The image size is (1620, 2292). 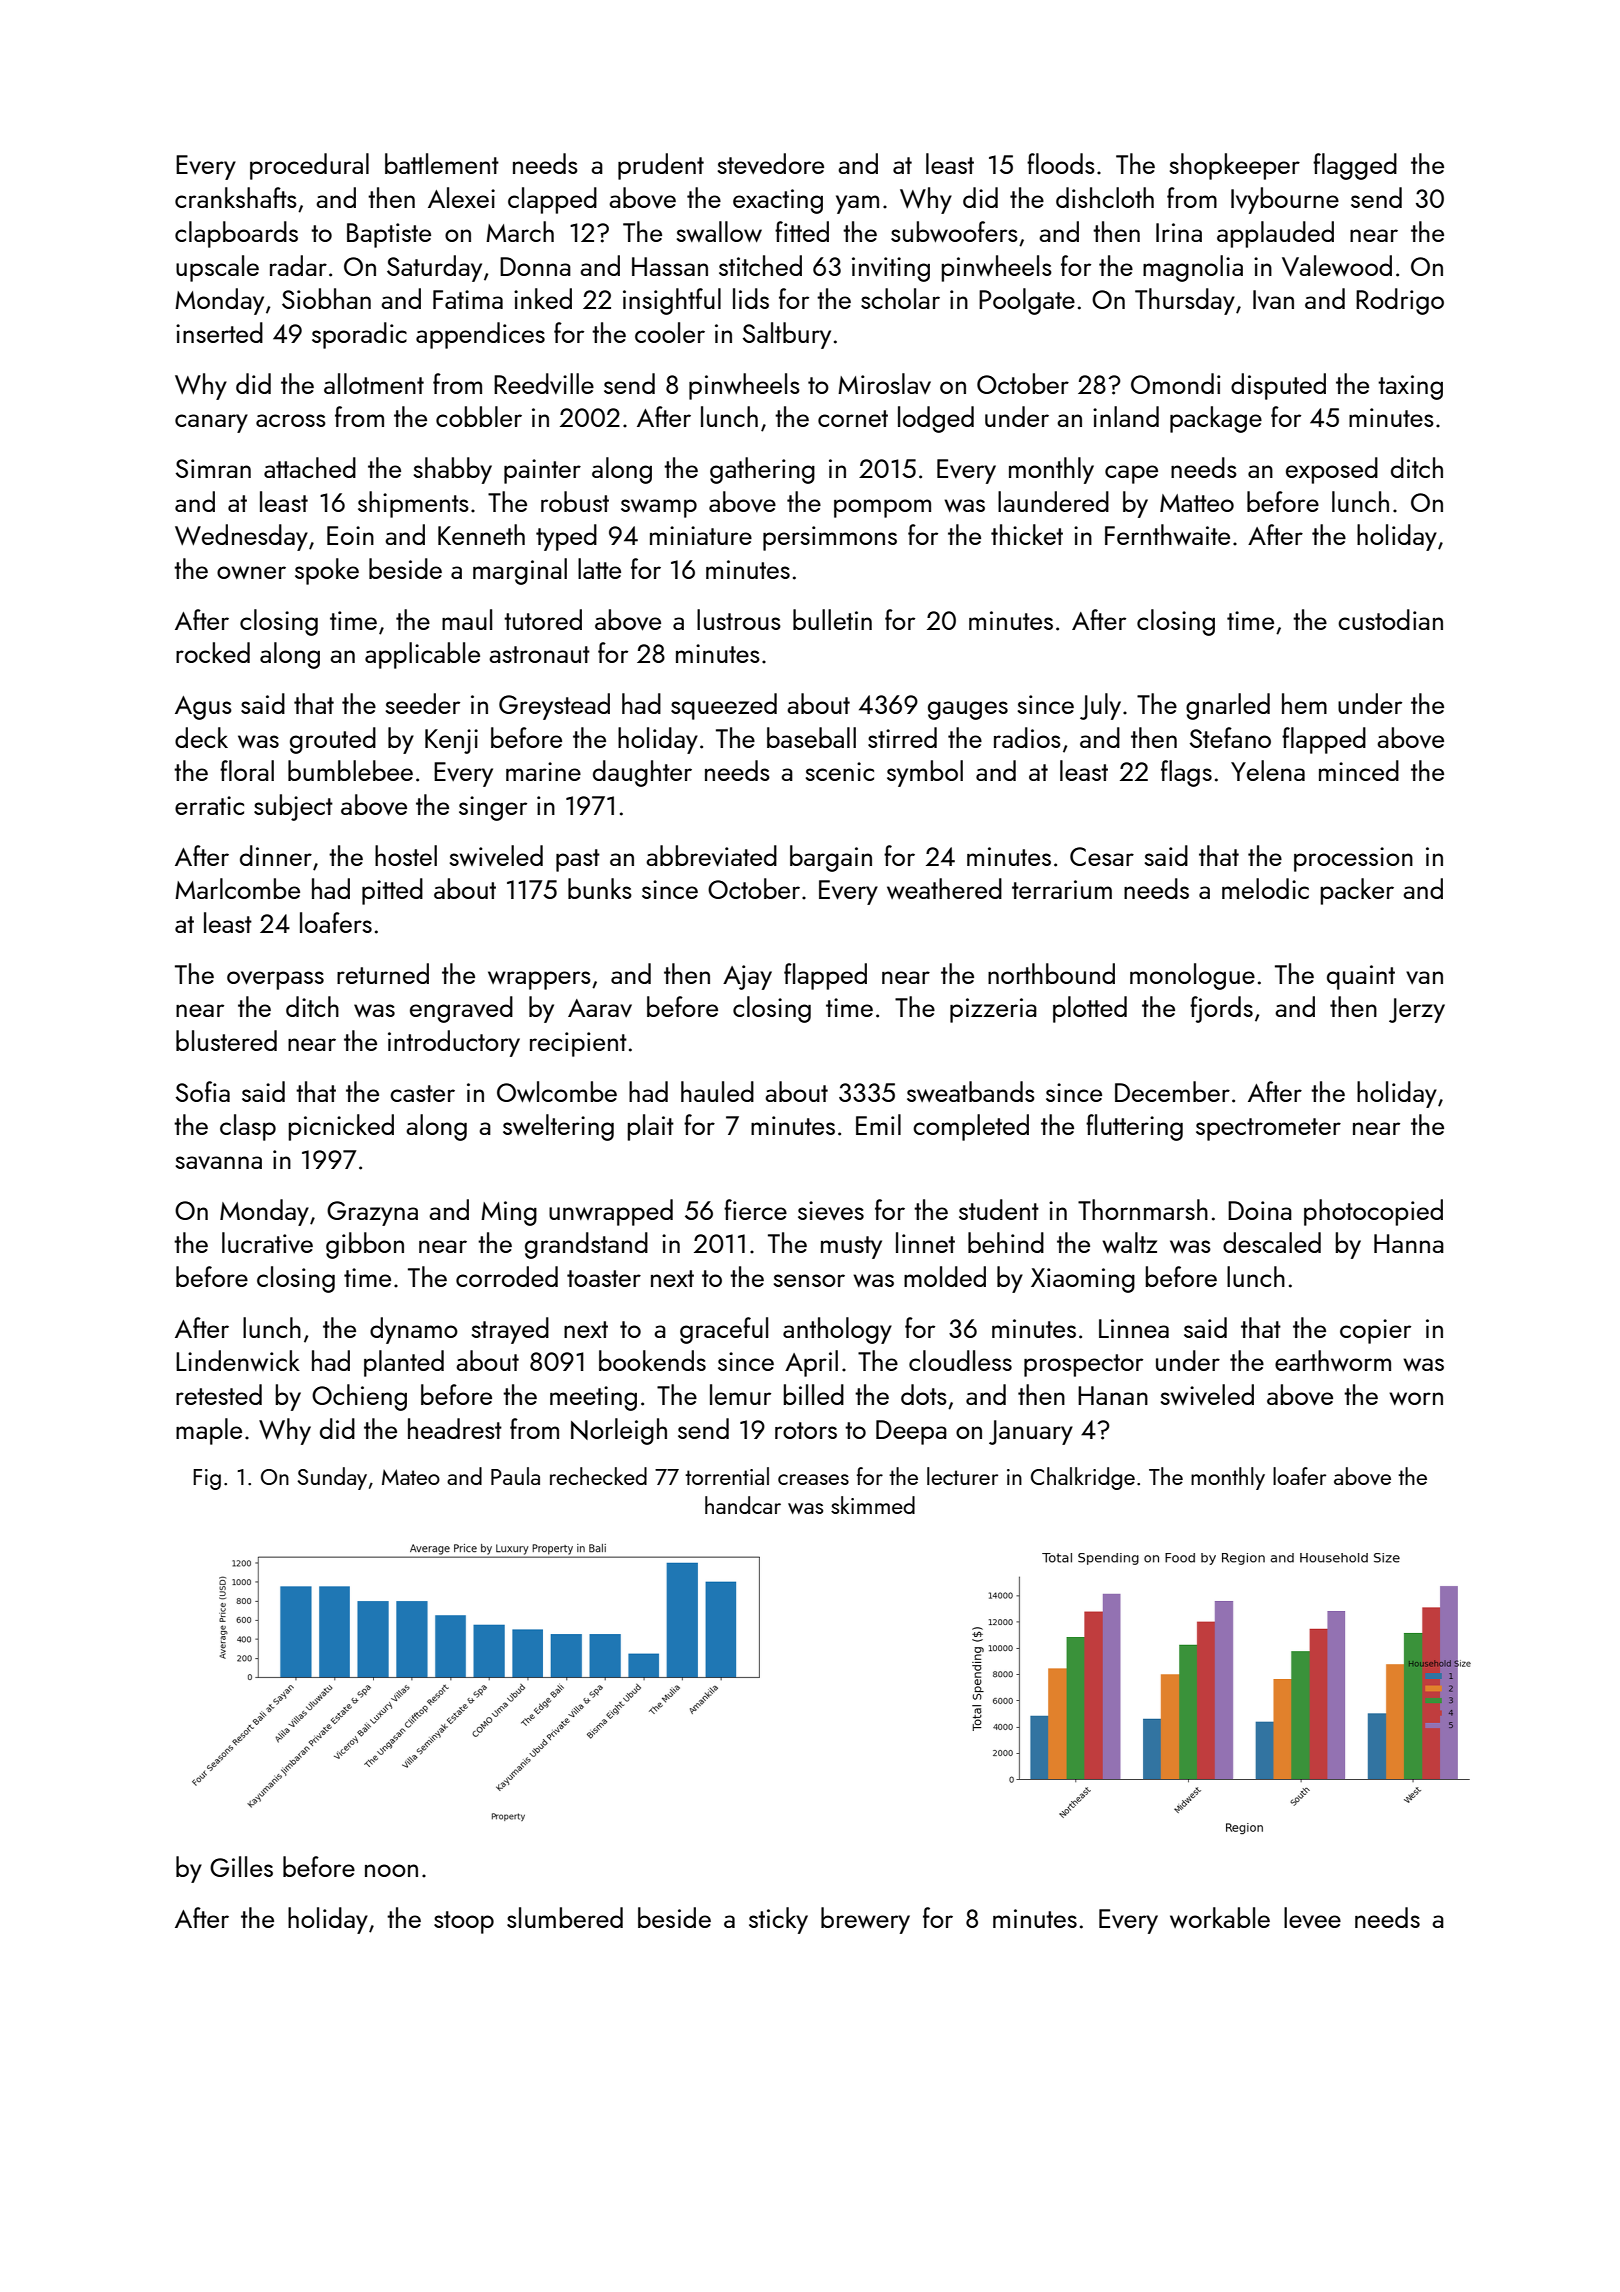 I want to click on rocked, so click(x=213, y=652).
